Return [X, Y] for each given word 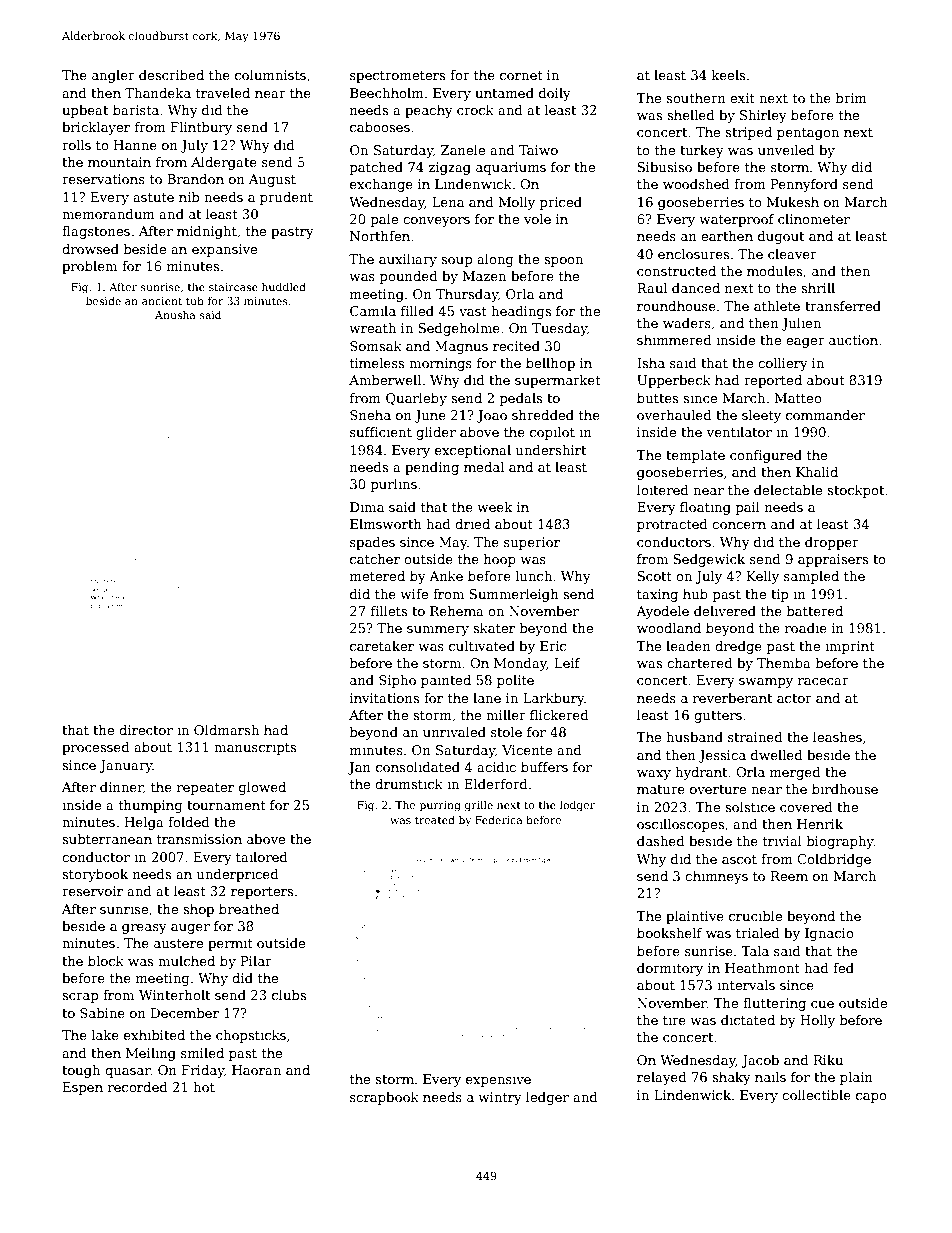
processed [96, 748]
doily [555, 94]
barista [136, 110]
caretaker [382, 646]
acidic [496, 767]
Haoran [256, 1070]
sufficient [381, 432]
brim [851, 98]
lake [105, 1035]
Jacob [760, 1061]
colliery [783, 364]
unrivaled [454, 732]
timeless [377, 363]
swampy [766, 683]
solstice [750, 807]
